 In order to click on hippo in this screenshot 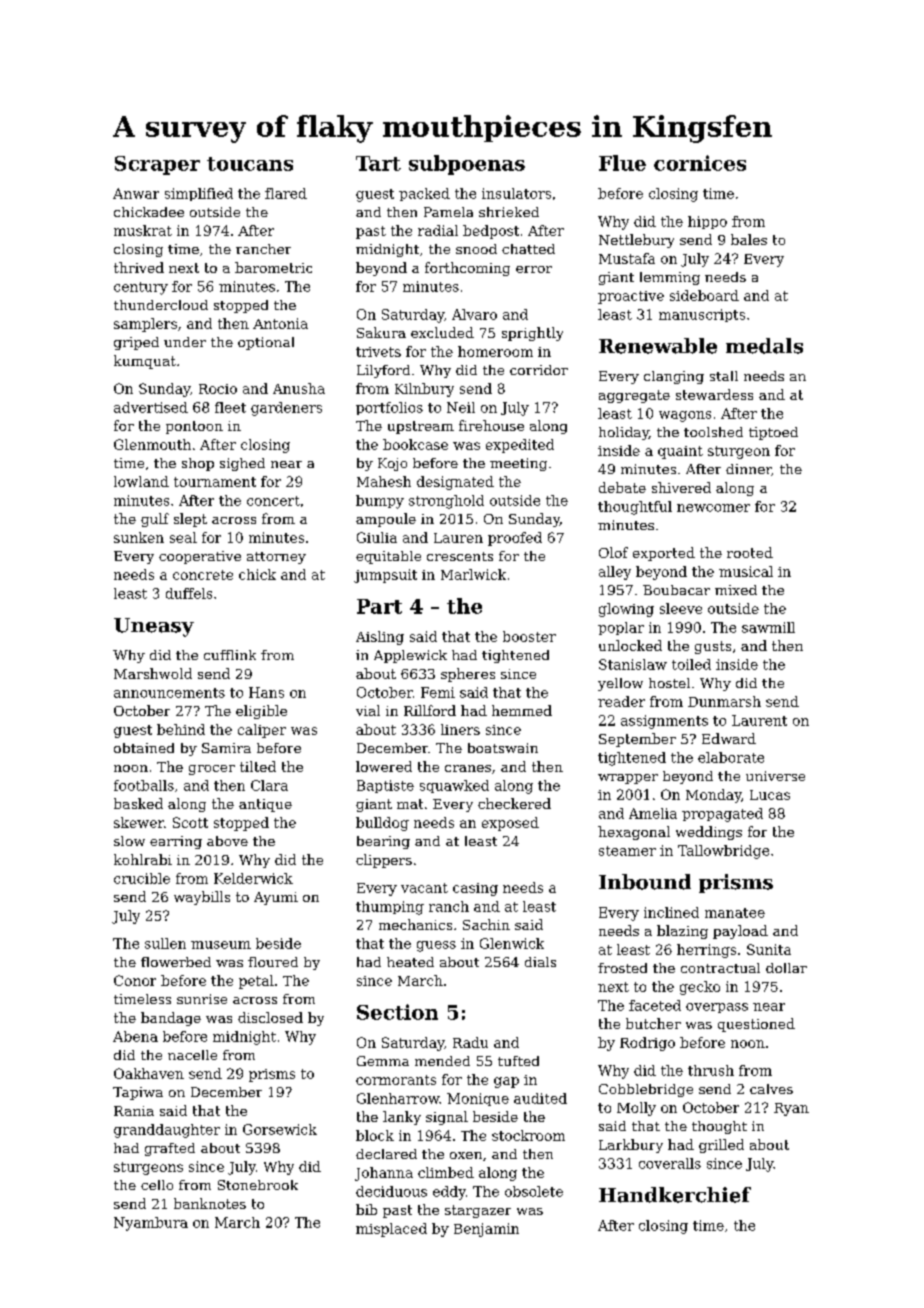, I will do `click(707, 222)`.
